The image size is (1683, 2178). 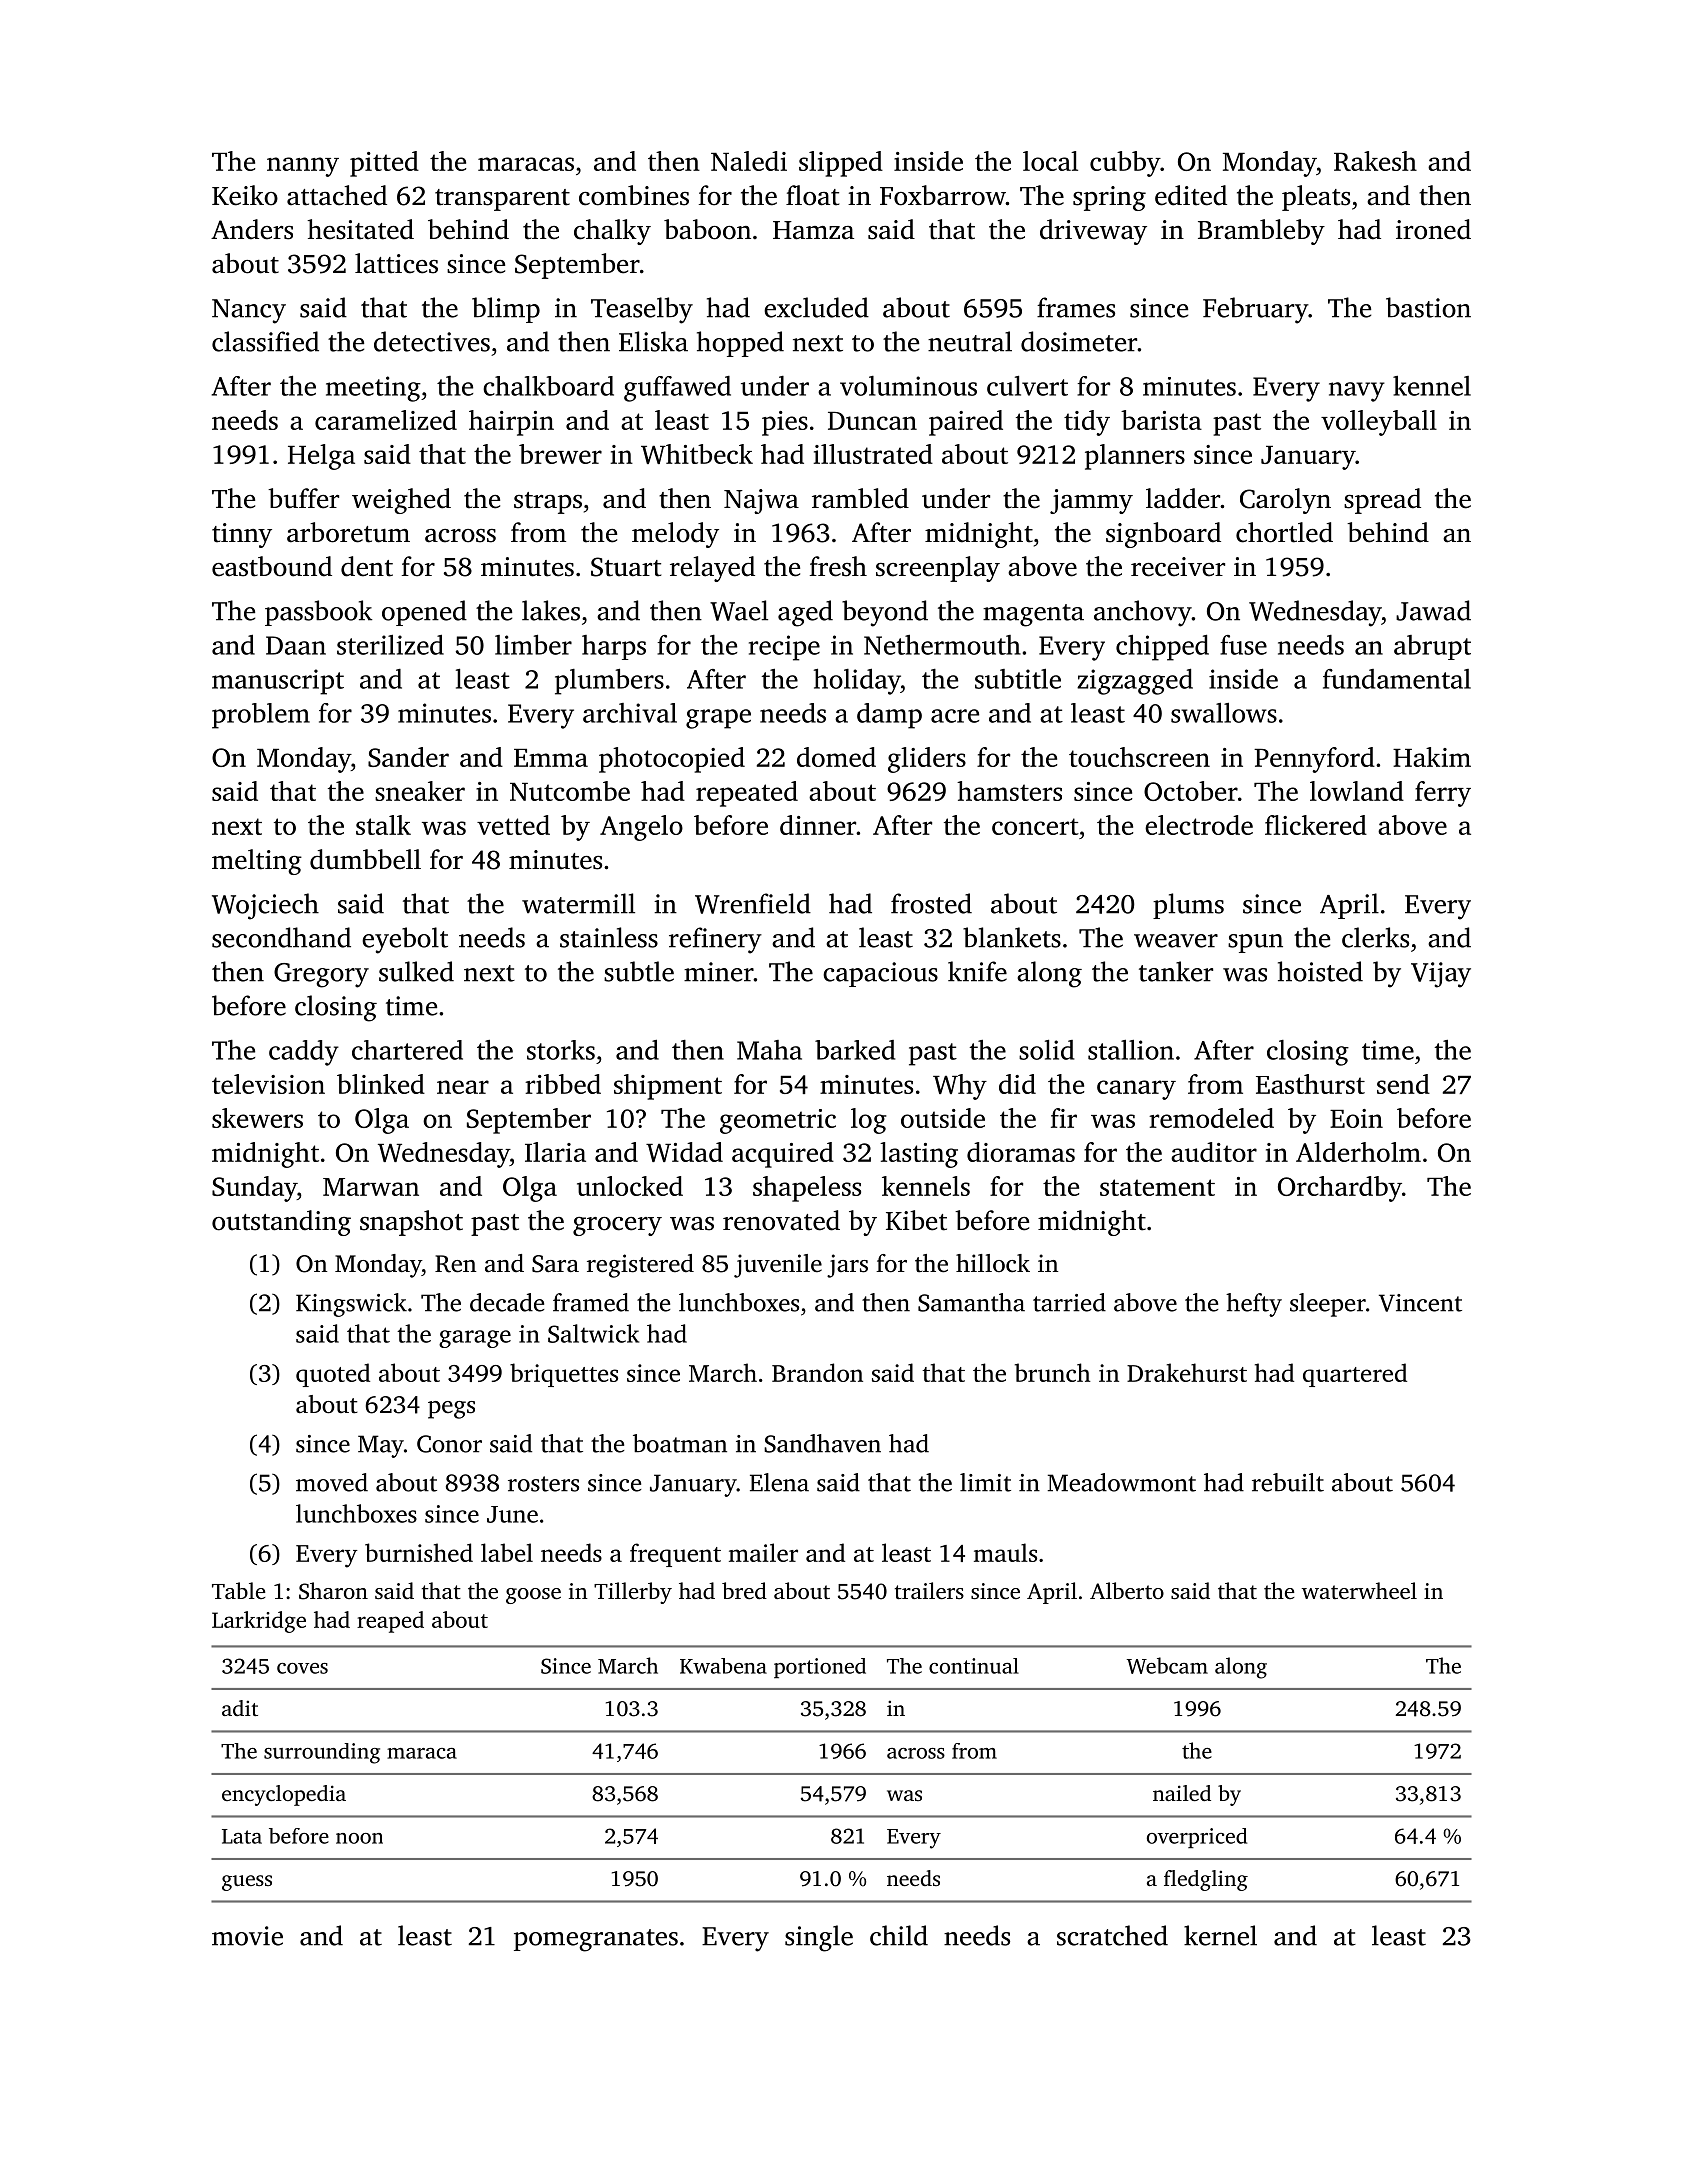 I want to click on dinner, so click(x=818, y=825).
